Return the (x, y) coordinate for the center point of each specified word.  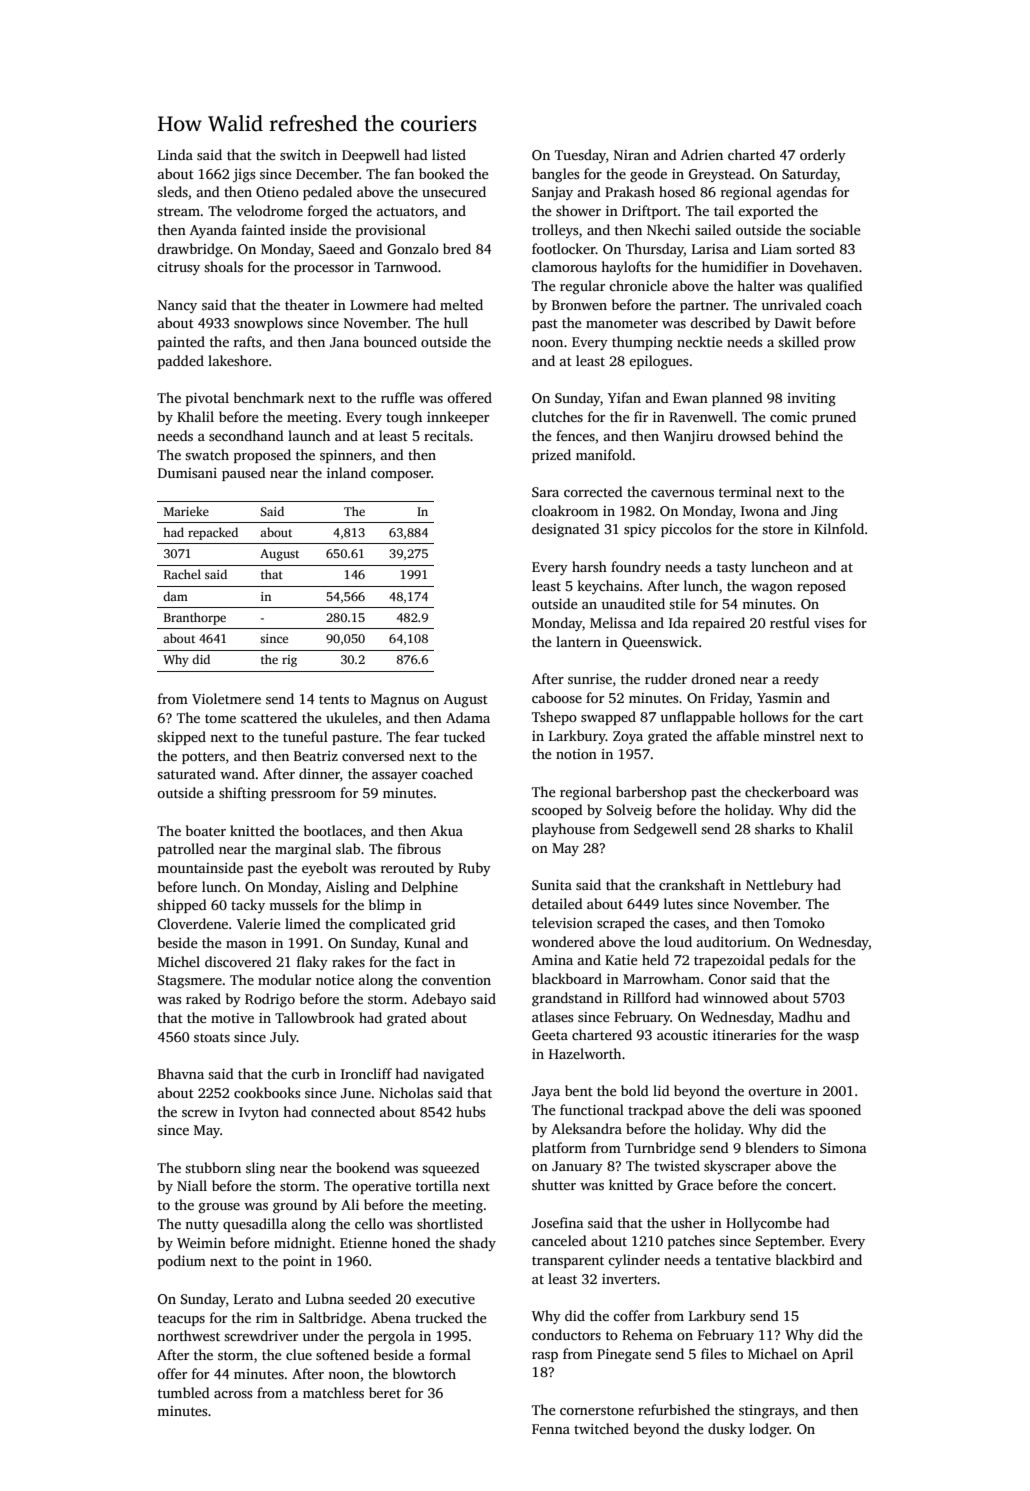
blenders (771, 1147)
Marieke (186, 511)
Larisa (710, 249)
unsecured (454, 191)
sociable (835, 229)
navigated (453, 1075)
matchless (333, 1392)
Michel (179, 961)
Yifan (624, 397)
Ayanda (213, 231)
